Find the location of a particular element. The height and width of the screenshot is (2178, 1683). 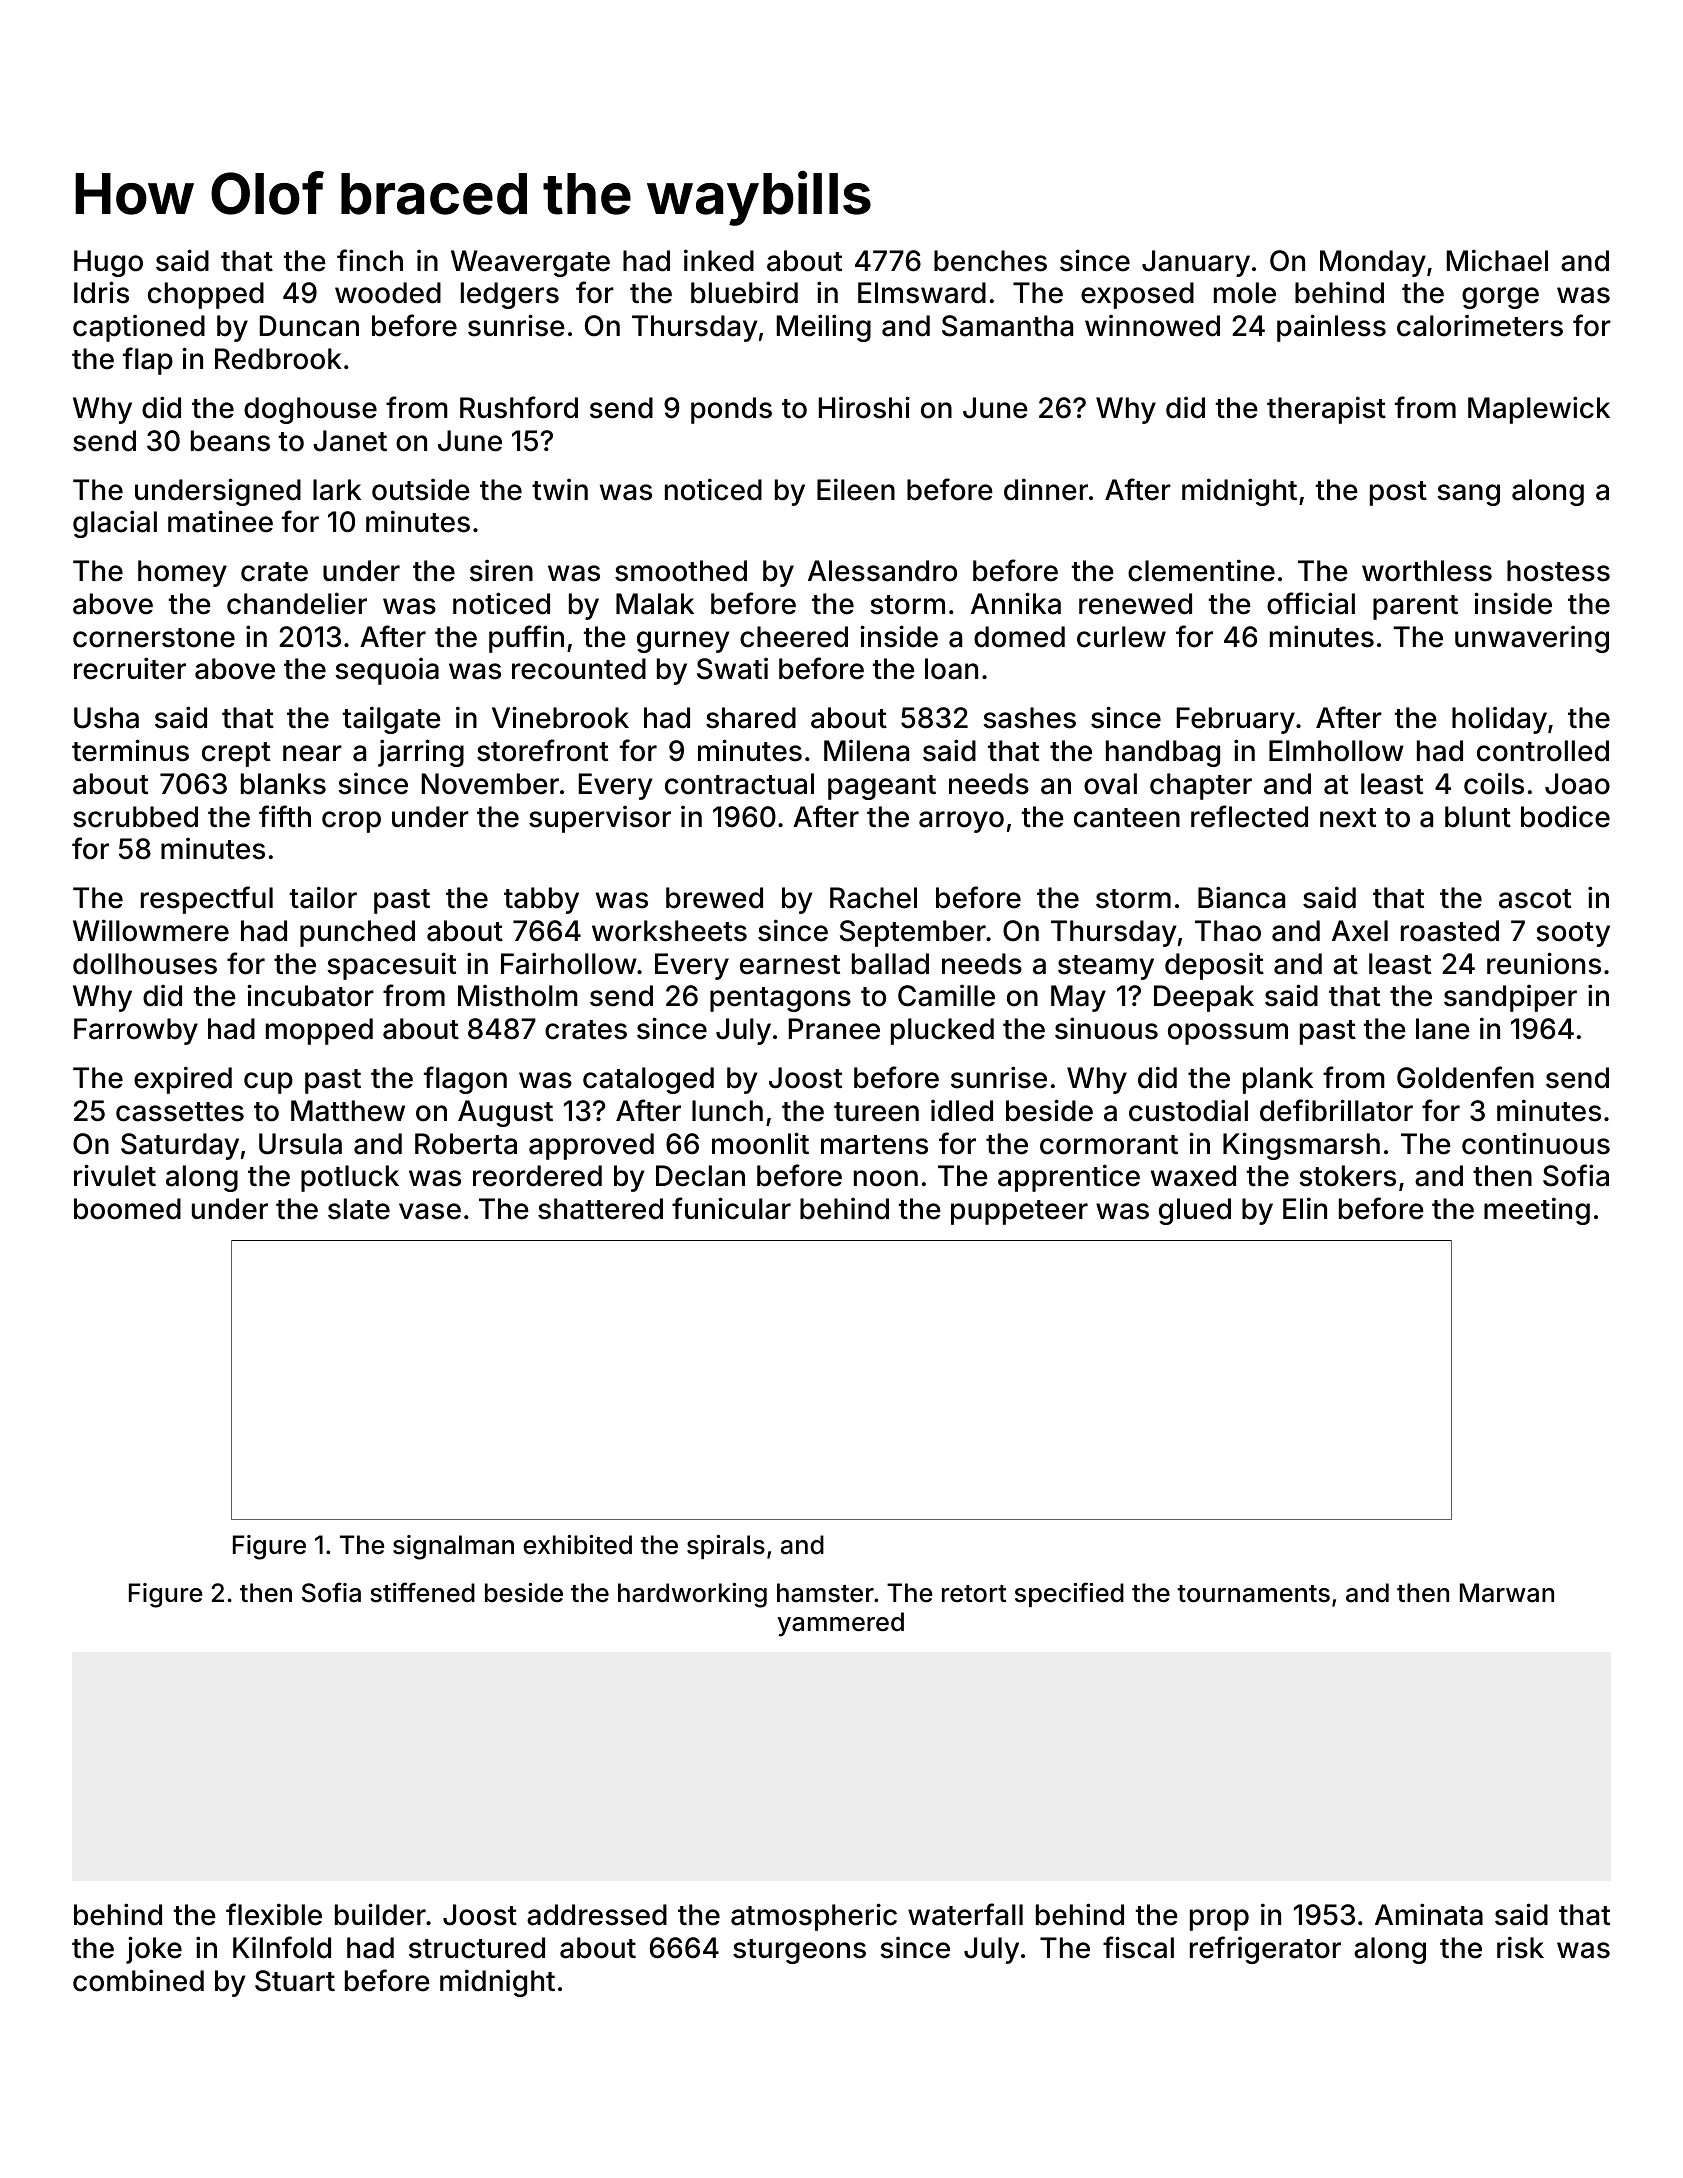

slate is located at coordinates (359, 1209).
